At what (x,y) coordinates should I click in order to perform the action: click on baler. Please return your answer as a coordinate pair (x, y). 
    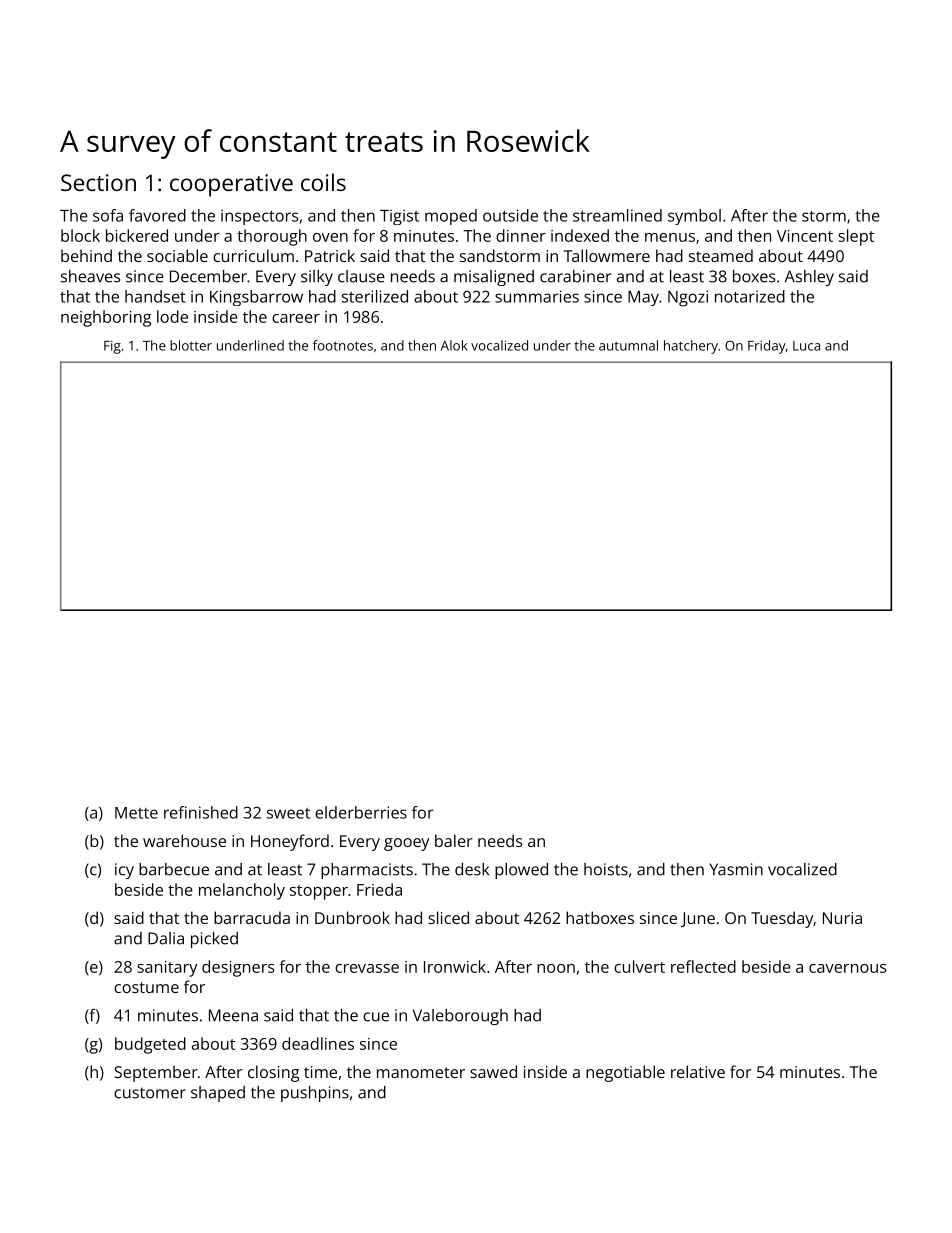
    Looking at the image, I should click on (454, 840).
